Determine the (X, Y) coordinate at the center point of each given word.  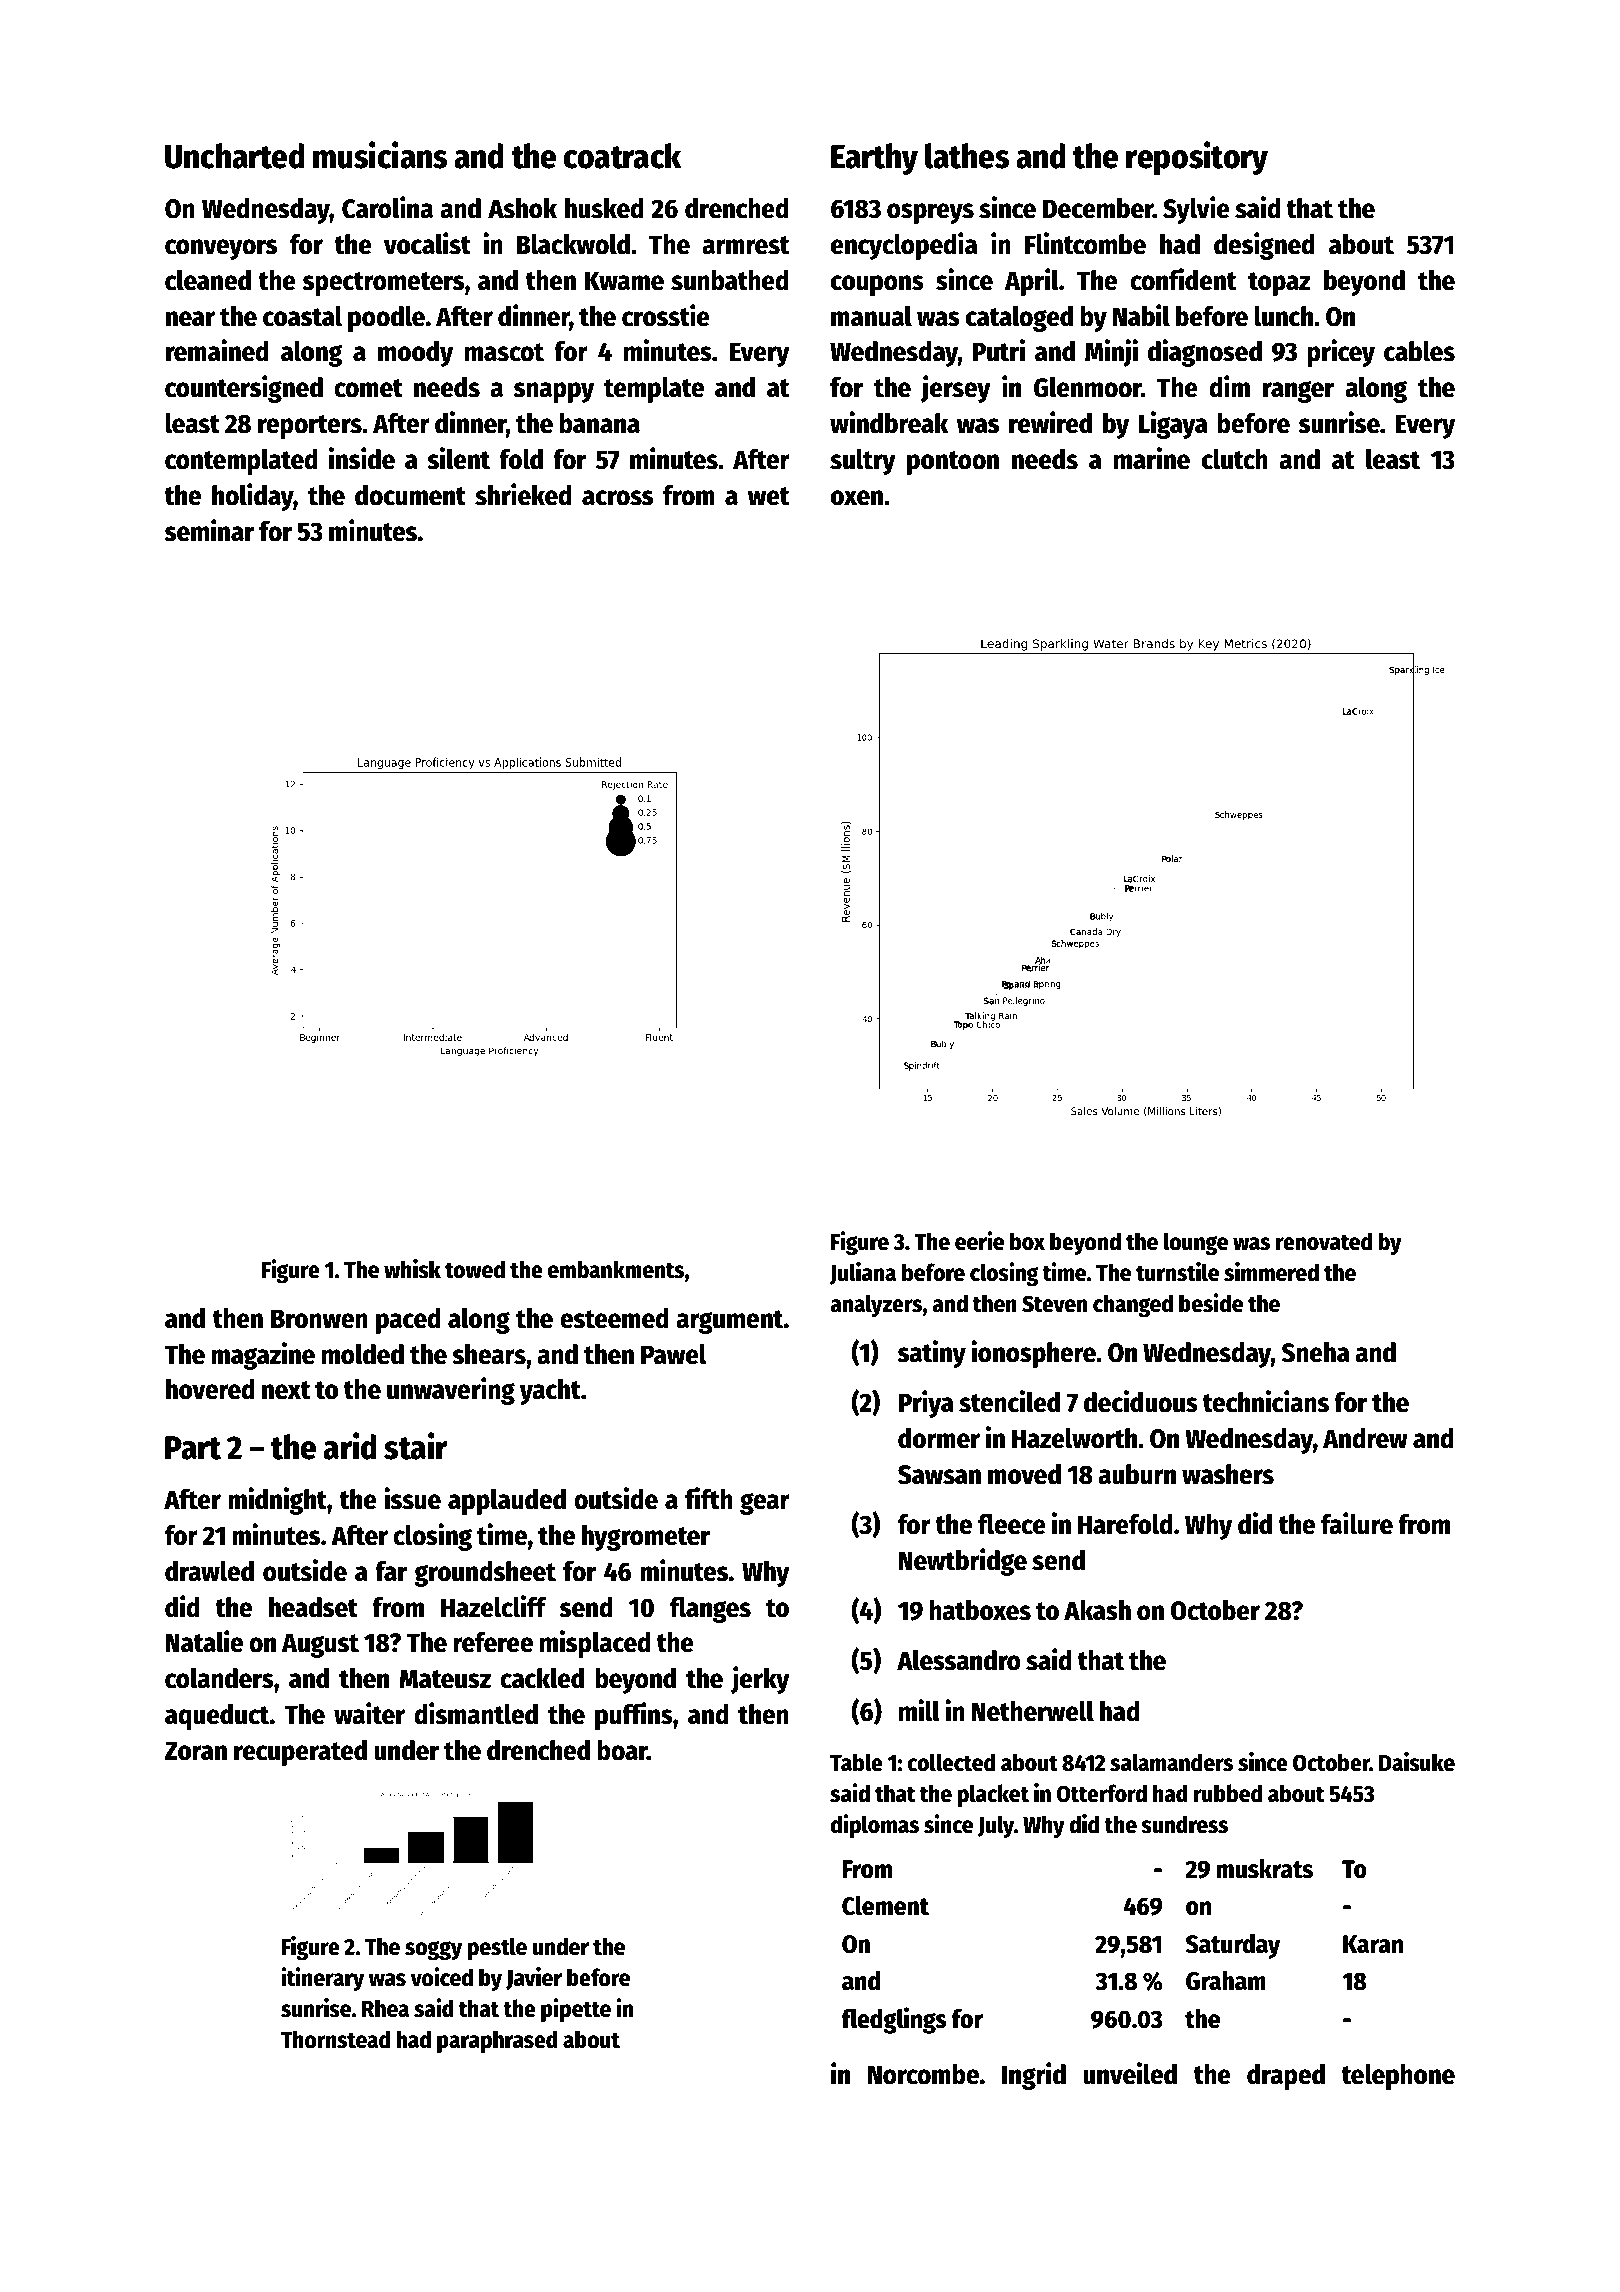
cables (1419, 351)
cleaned (208, 280)
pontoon (953, 463)
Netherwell (1033, 1711)
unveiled (1130, 2073)
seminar (209, 530)
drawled (209, 1571)
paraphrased (497, 2041)
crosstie (666, 315)
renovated (1324, 1241)
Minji (1111, 353)
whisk (412, 1269)
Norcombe (923, 2074)
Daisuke (1417, 1762)
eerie (979, 1241)
